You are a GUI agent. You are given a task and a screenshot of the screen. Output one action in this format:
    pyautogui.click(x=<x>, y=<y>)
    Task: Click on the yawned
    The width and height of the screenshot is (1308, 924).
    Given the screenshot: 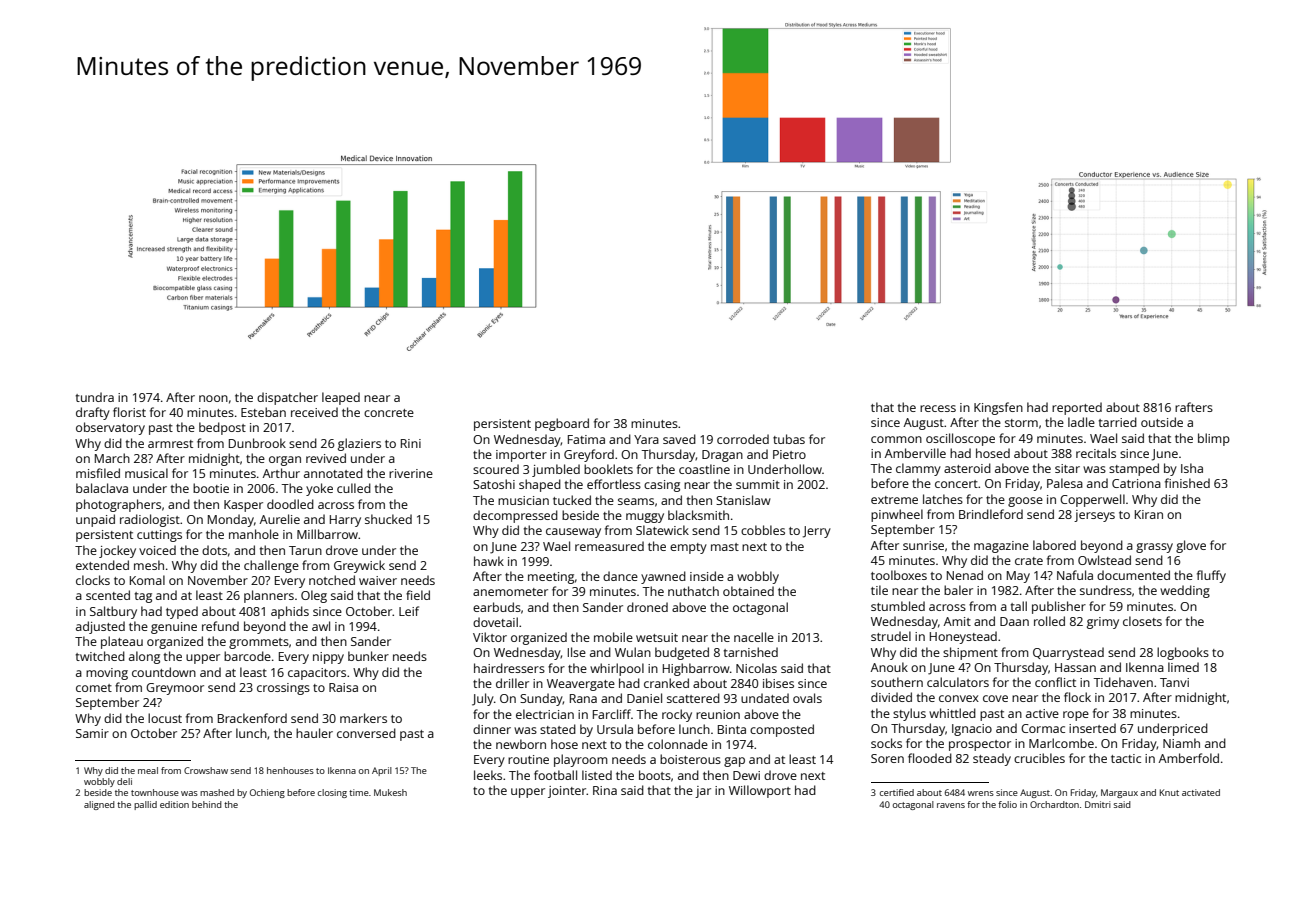 What is the action you would take?
    pyautogui.click(x=663, y=577)
